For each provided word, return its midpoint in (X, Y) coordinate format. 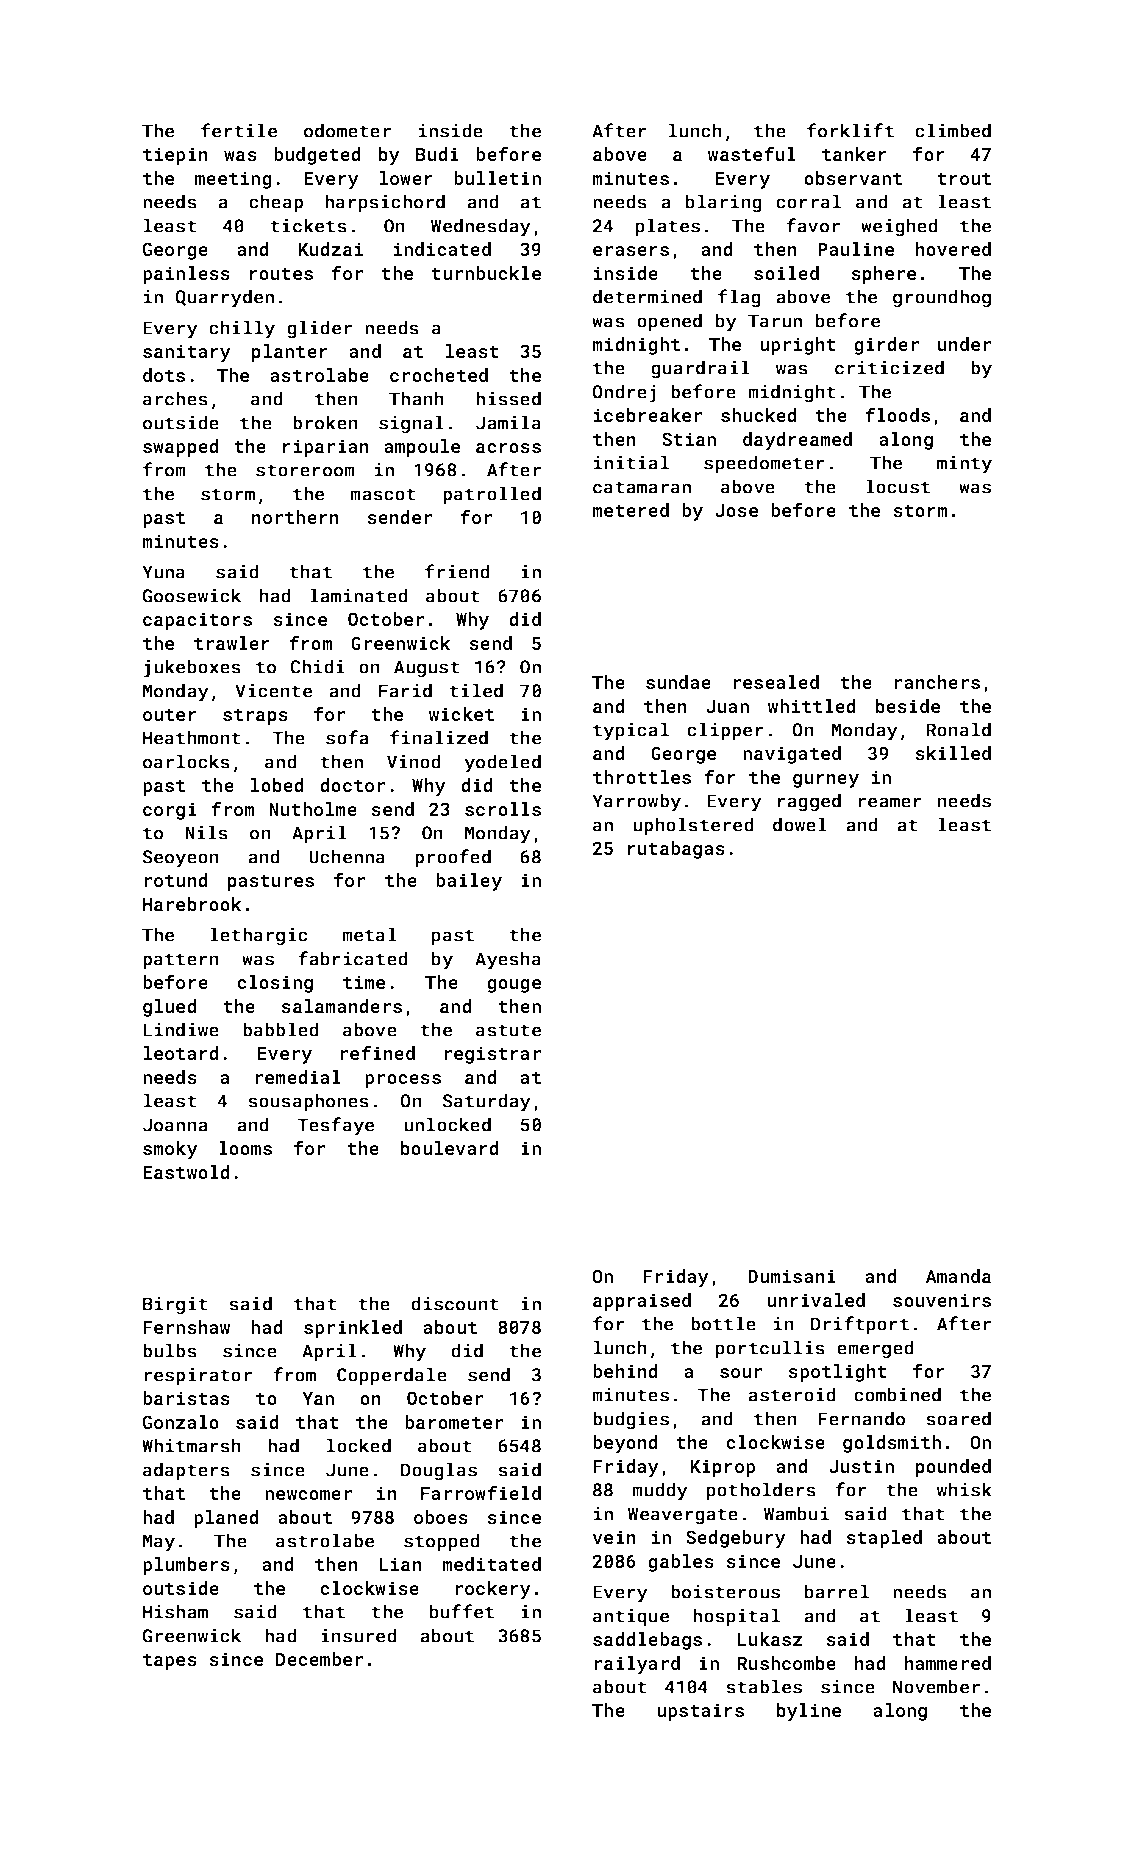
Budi (437, 154)
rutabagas (676, 850)
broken (325, 422)
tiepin (175, 156)
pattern (181, 961)
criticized (889, 367)
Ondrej (624, 393)
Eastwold (186, 1172)
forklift (850, 130)
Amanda (958, 1276)
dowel (800, 824)
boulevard (450, 1148)
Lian (400, 1564)
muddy (660, 1491)
